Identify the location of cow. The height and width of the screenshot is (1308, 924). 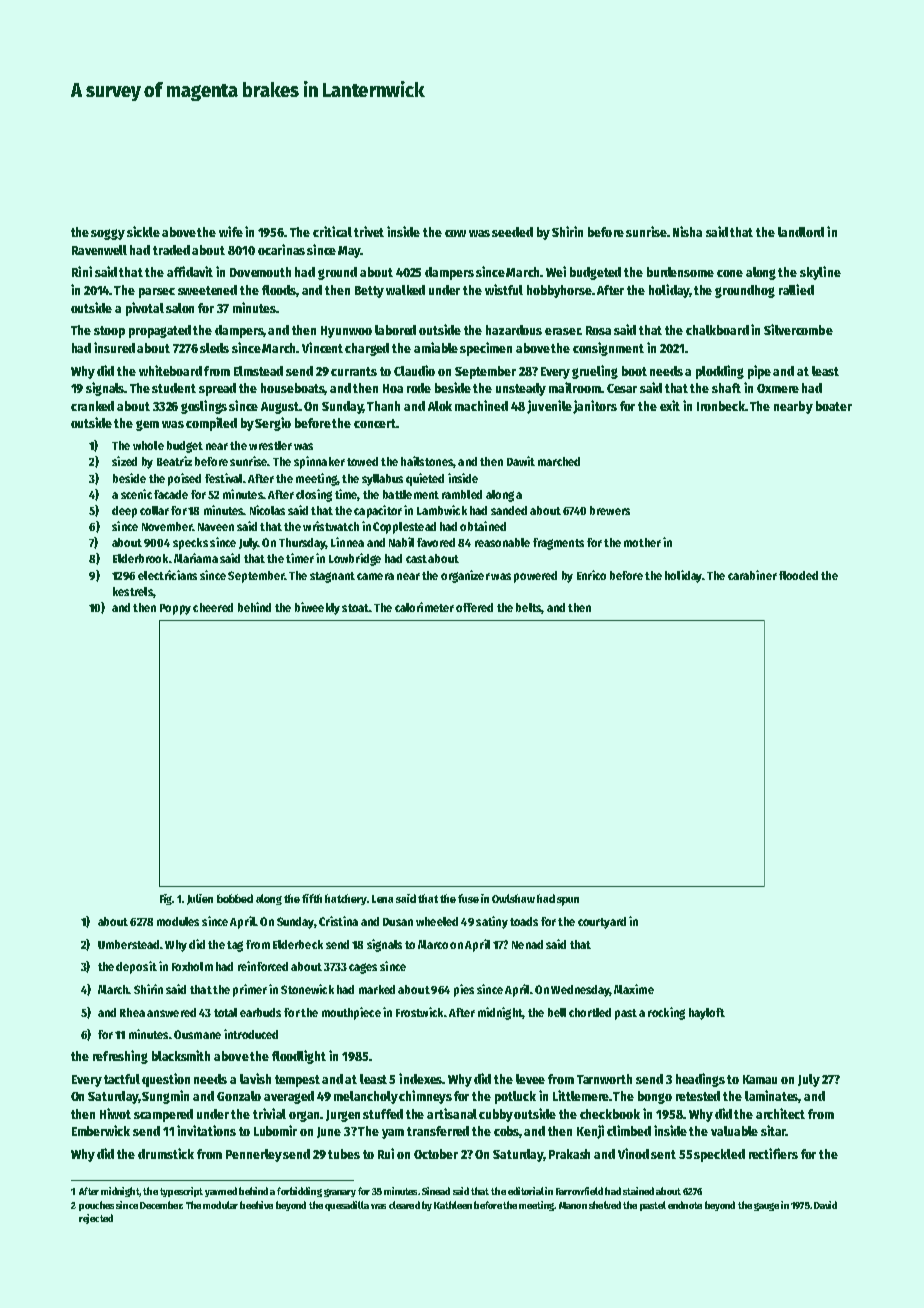
(455, 233).
